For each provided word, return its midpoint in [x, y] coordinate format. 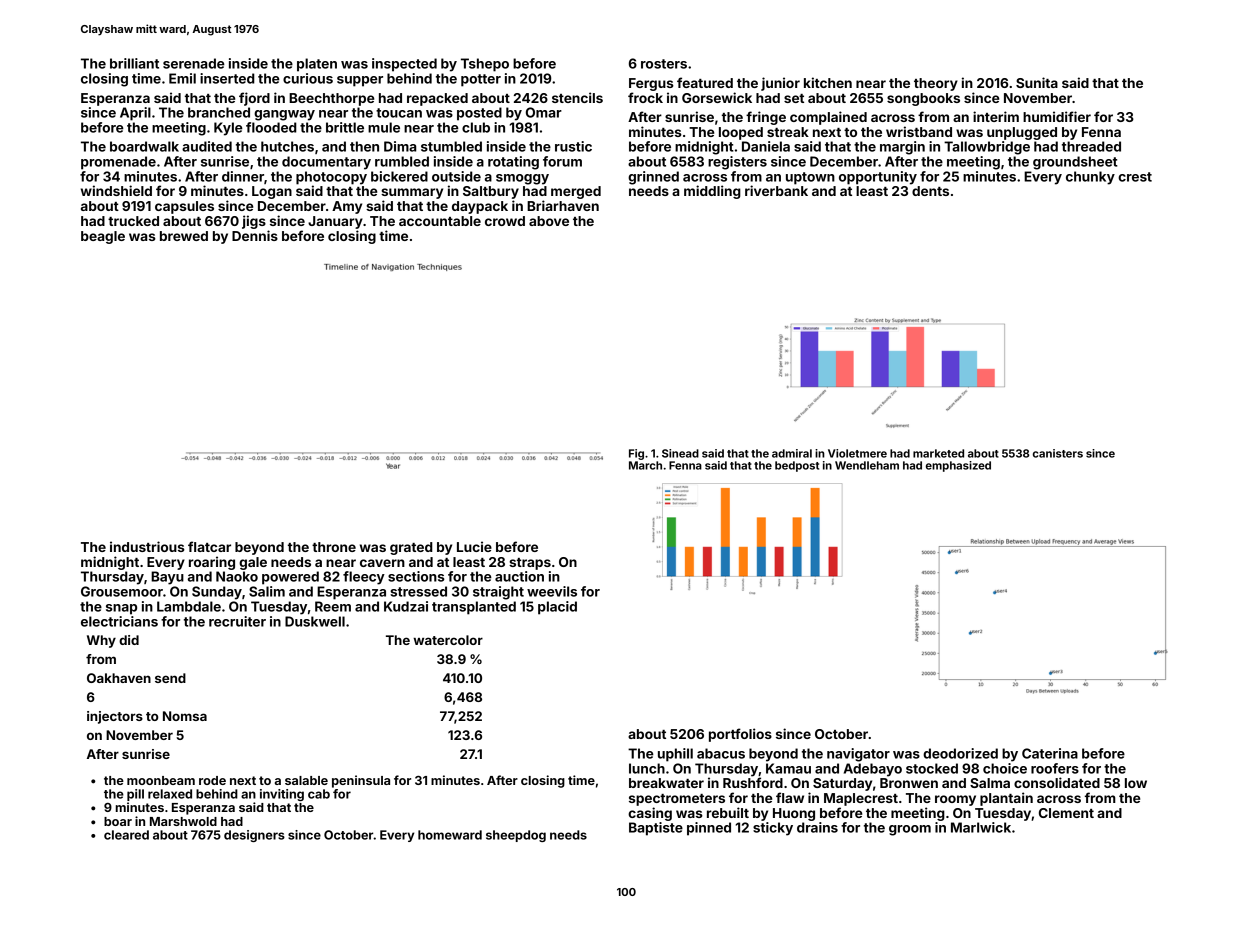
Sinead [680, 453]
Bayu [167, 578]
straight [498, 593]
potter [481, 80]
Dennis [255, 235]
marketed [938, 453]
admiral [792, 453]
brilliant [134, 63]
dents [930, 191]
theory [936, 84]
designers [254, 836]
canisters [1058, 453]
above [549, 221]
